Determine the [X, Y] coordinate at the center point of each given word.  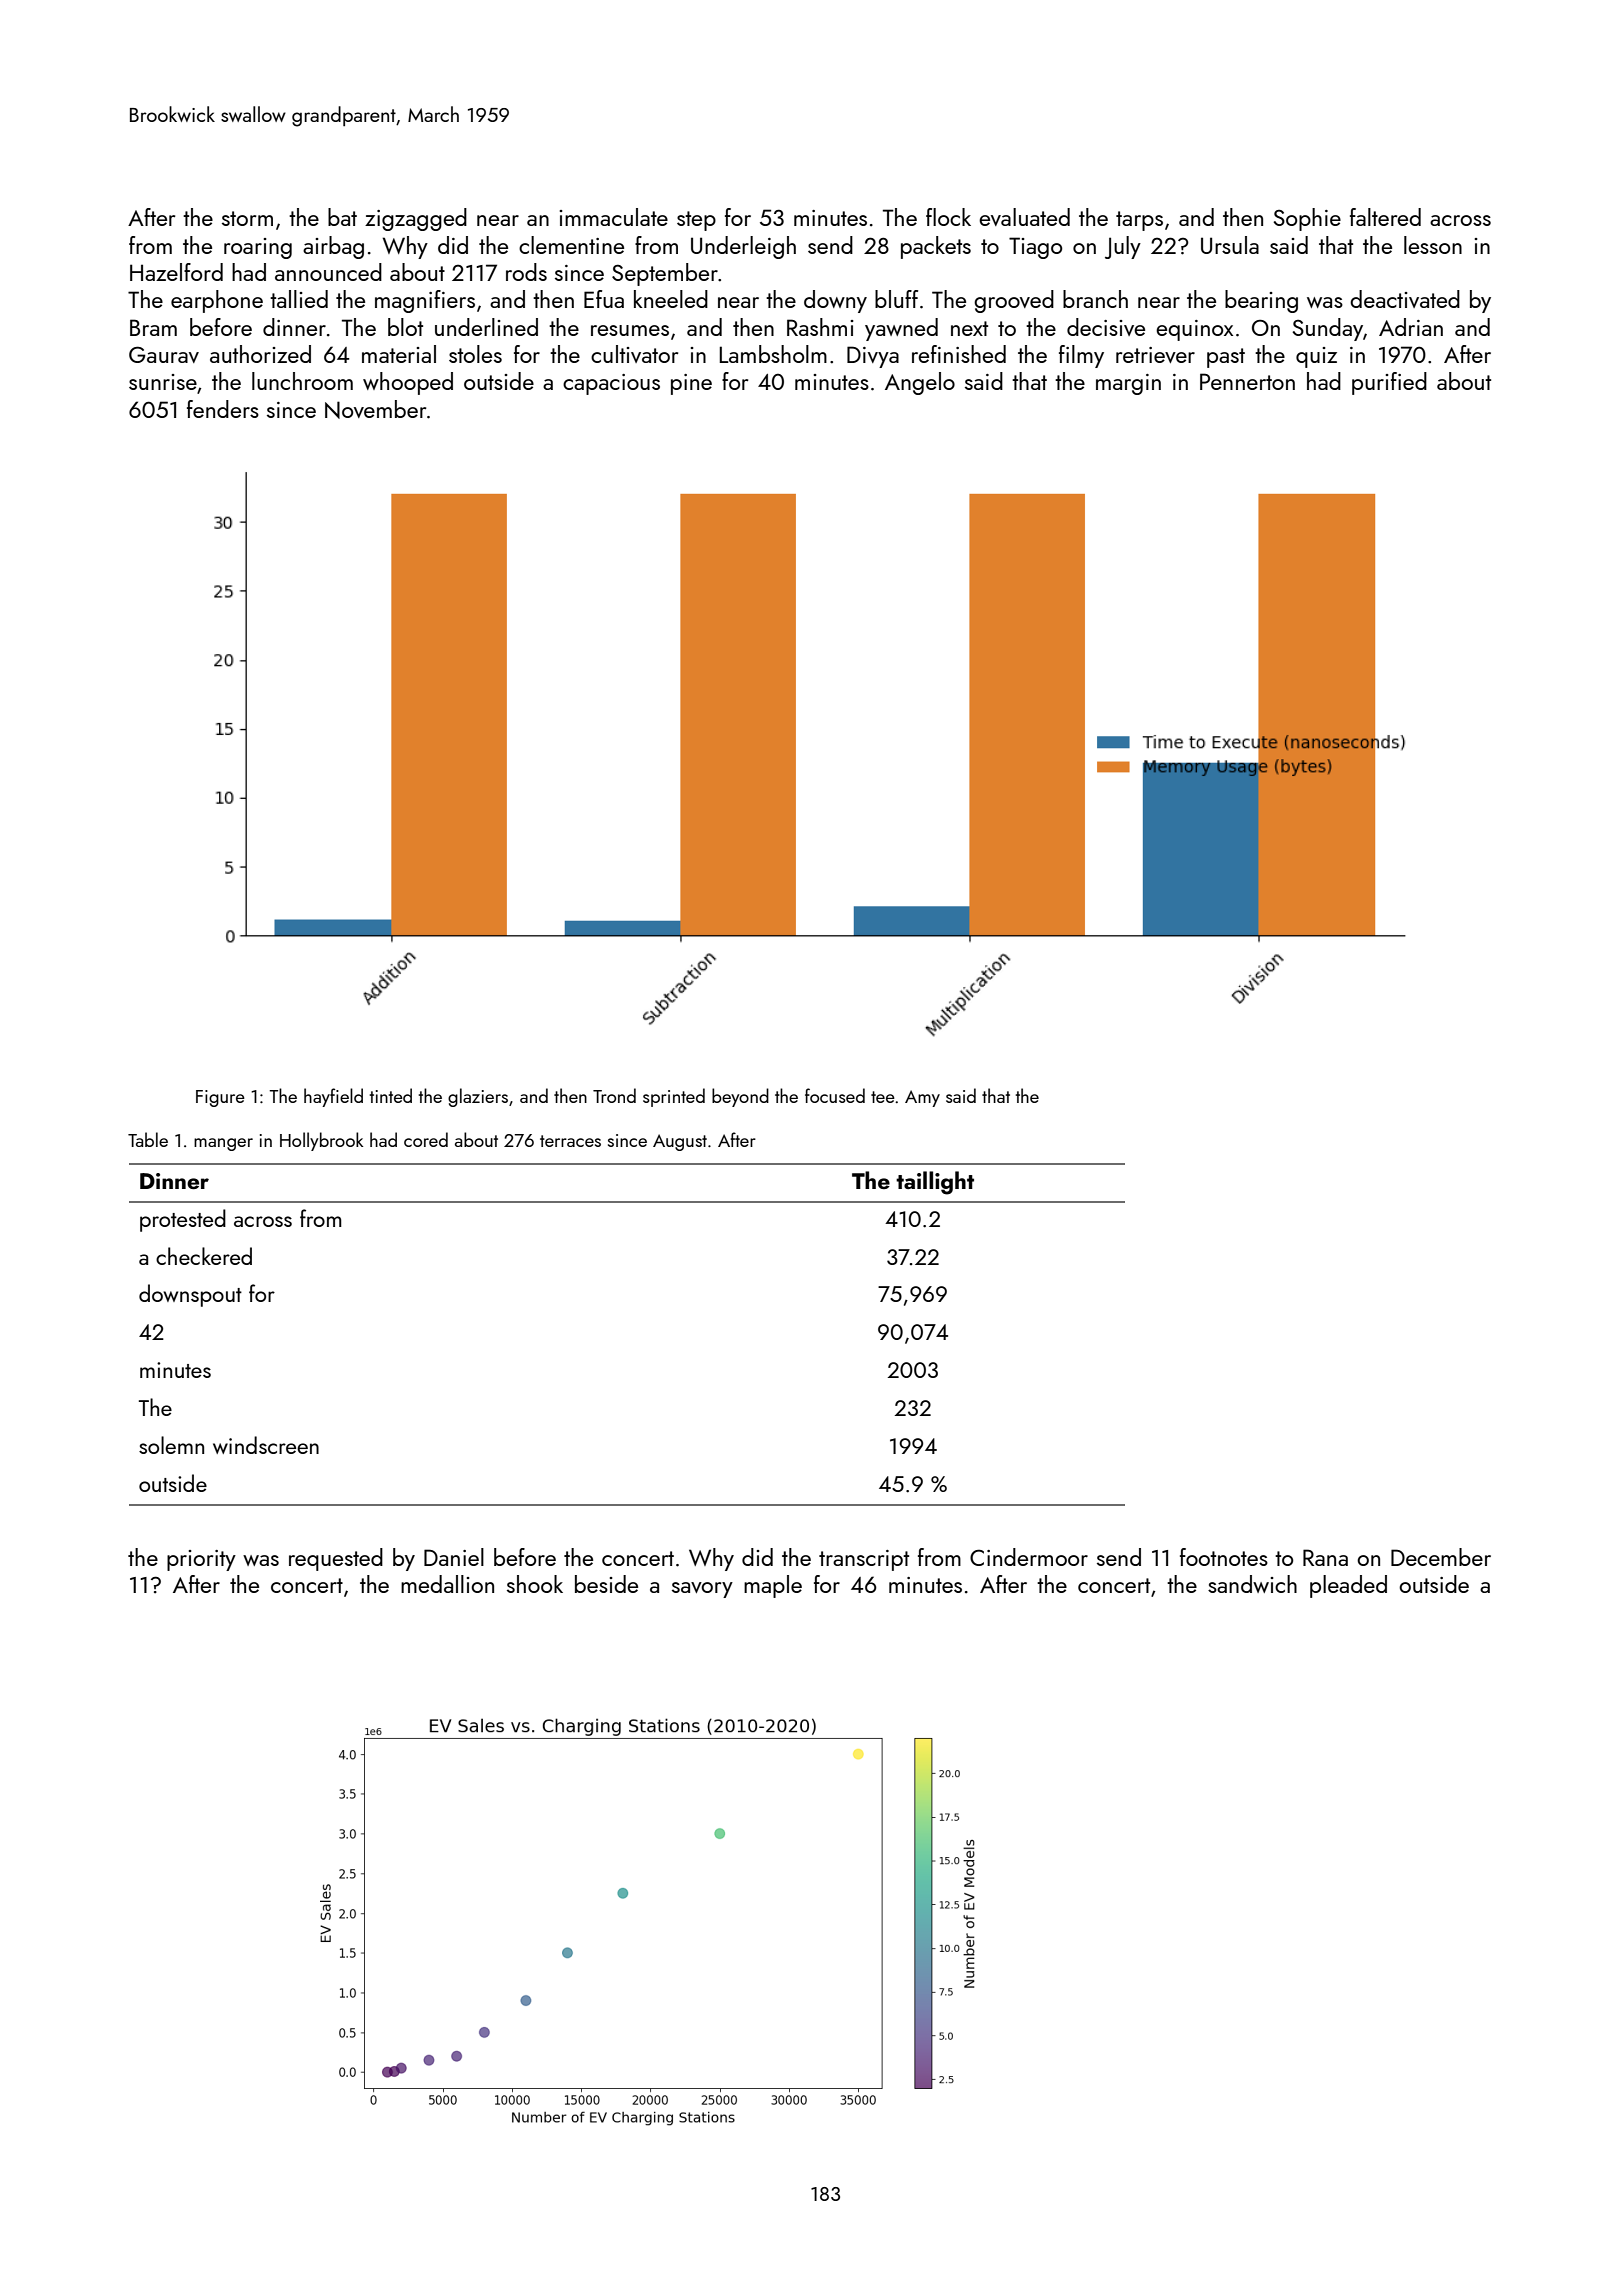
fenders [223, 409]
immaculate [614, 217]
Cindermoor [1029, 1557]
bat [342, 217]
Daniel [454, 1557]
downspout [190, 1295]
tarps [1139, 221]
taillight [935, 1183]
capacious [611, 384]
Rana [1325, 1557]
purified [1389, 383]
